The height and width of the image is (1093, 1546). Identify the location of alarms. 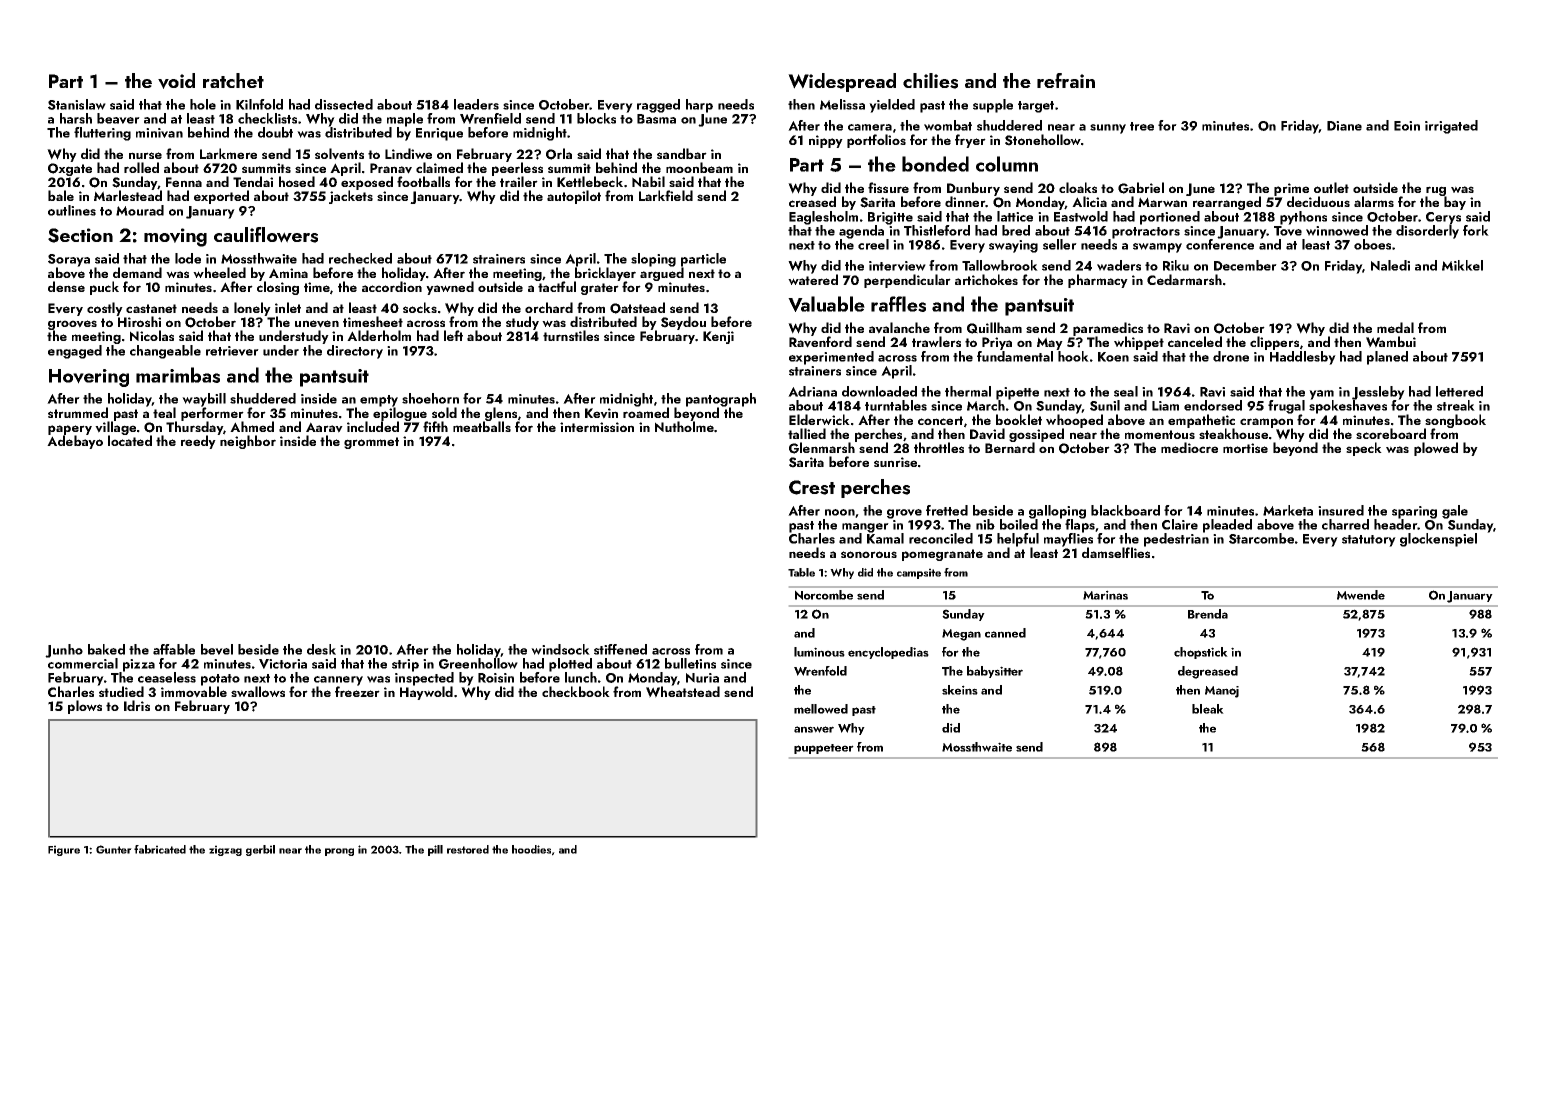
(1374, 201).
